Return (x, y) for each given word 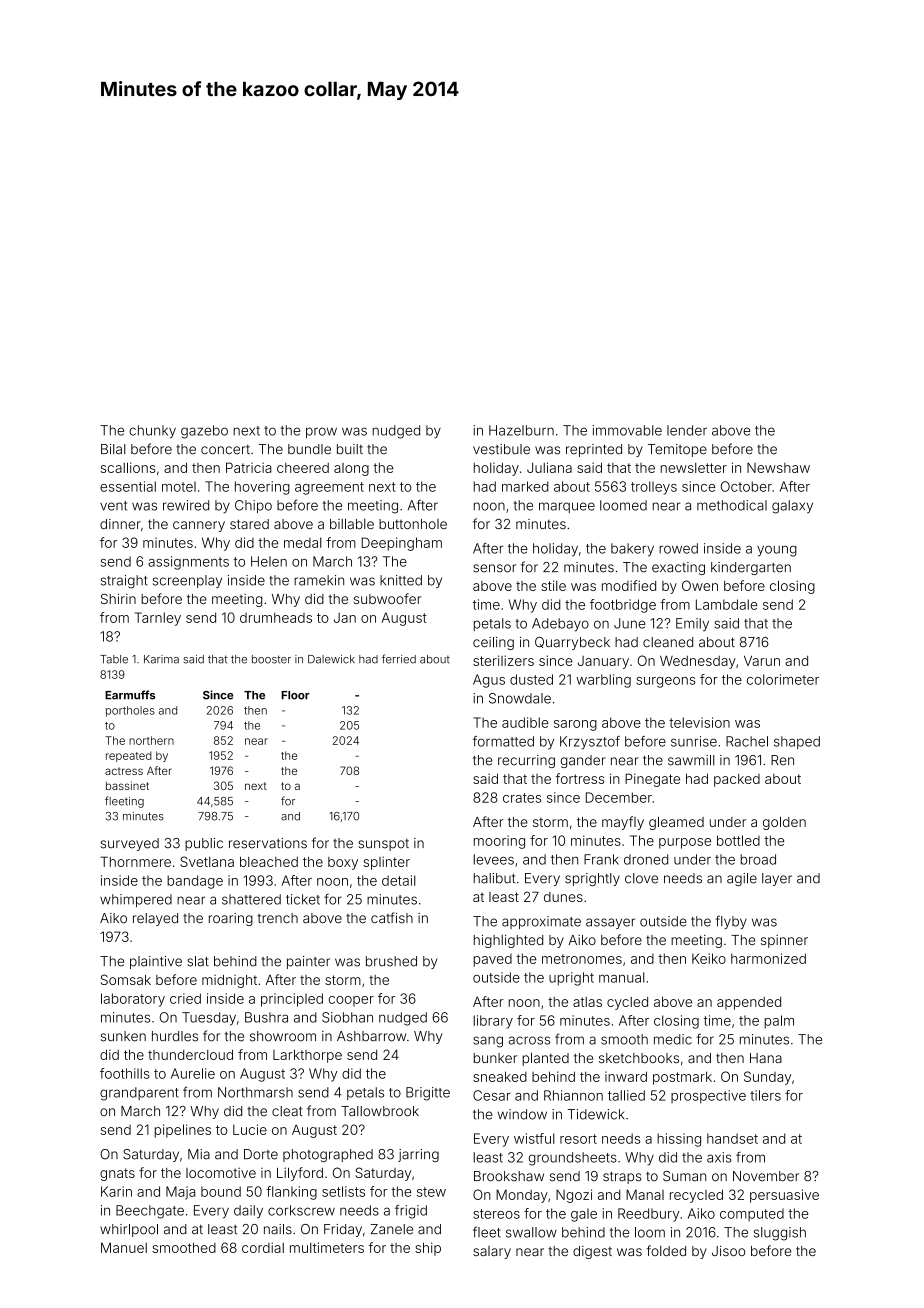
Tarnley (158, 619)
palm (779, 1022)
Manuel (124, 1247)
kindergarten (751, 568)
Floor (295, 695)
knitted (401, 580)
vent (113, 506)
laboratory (133, 1000)
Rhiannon (573, 1095)
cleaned (668, 642)
